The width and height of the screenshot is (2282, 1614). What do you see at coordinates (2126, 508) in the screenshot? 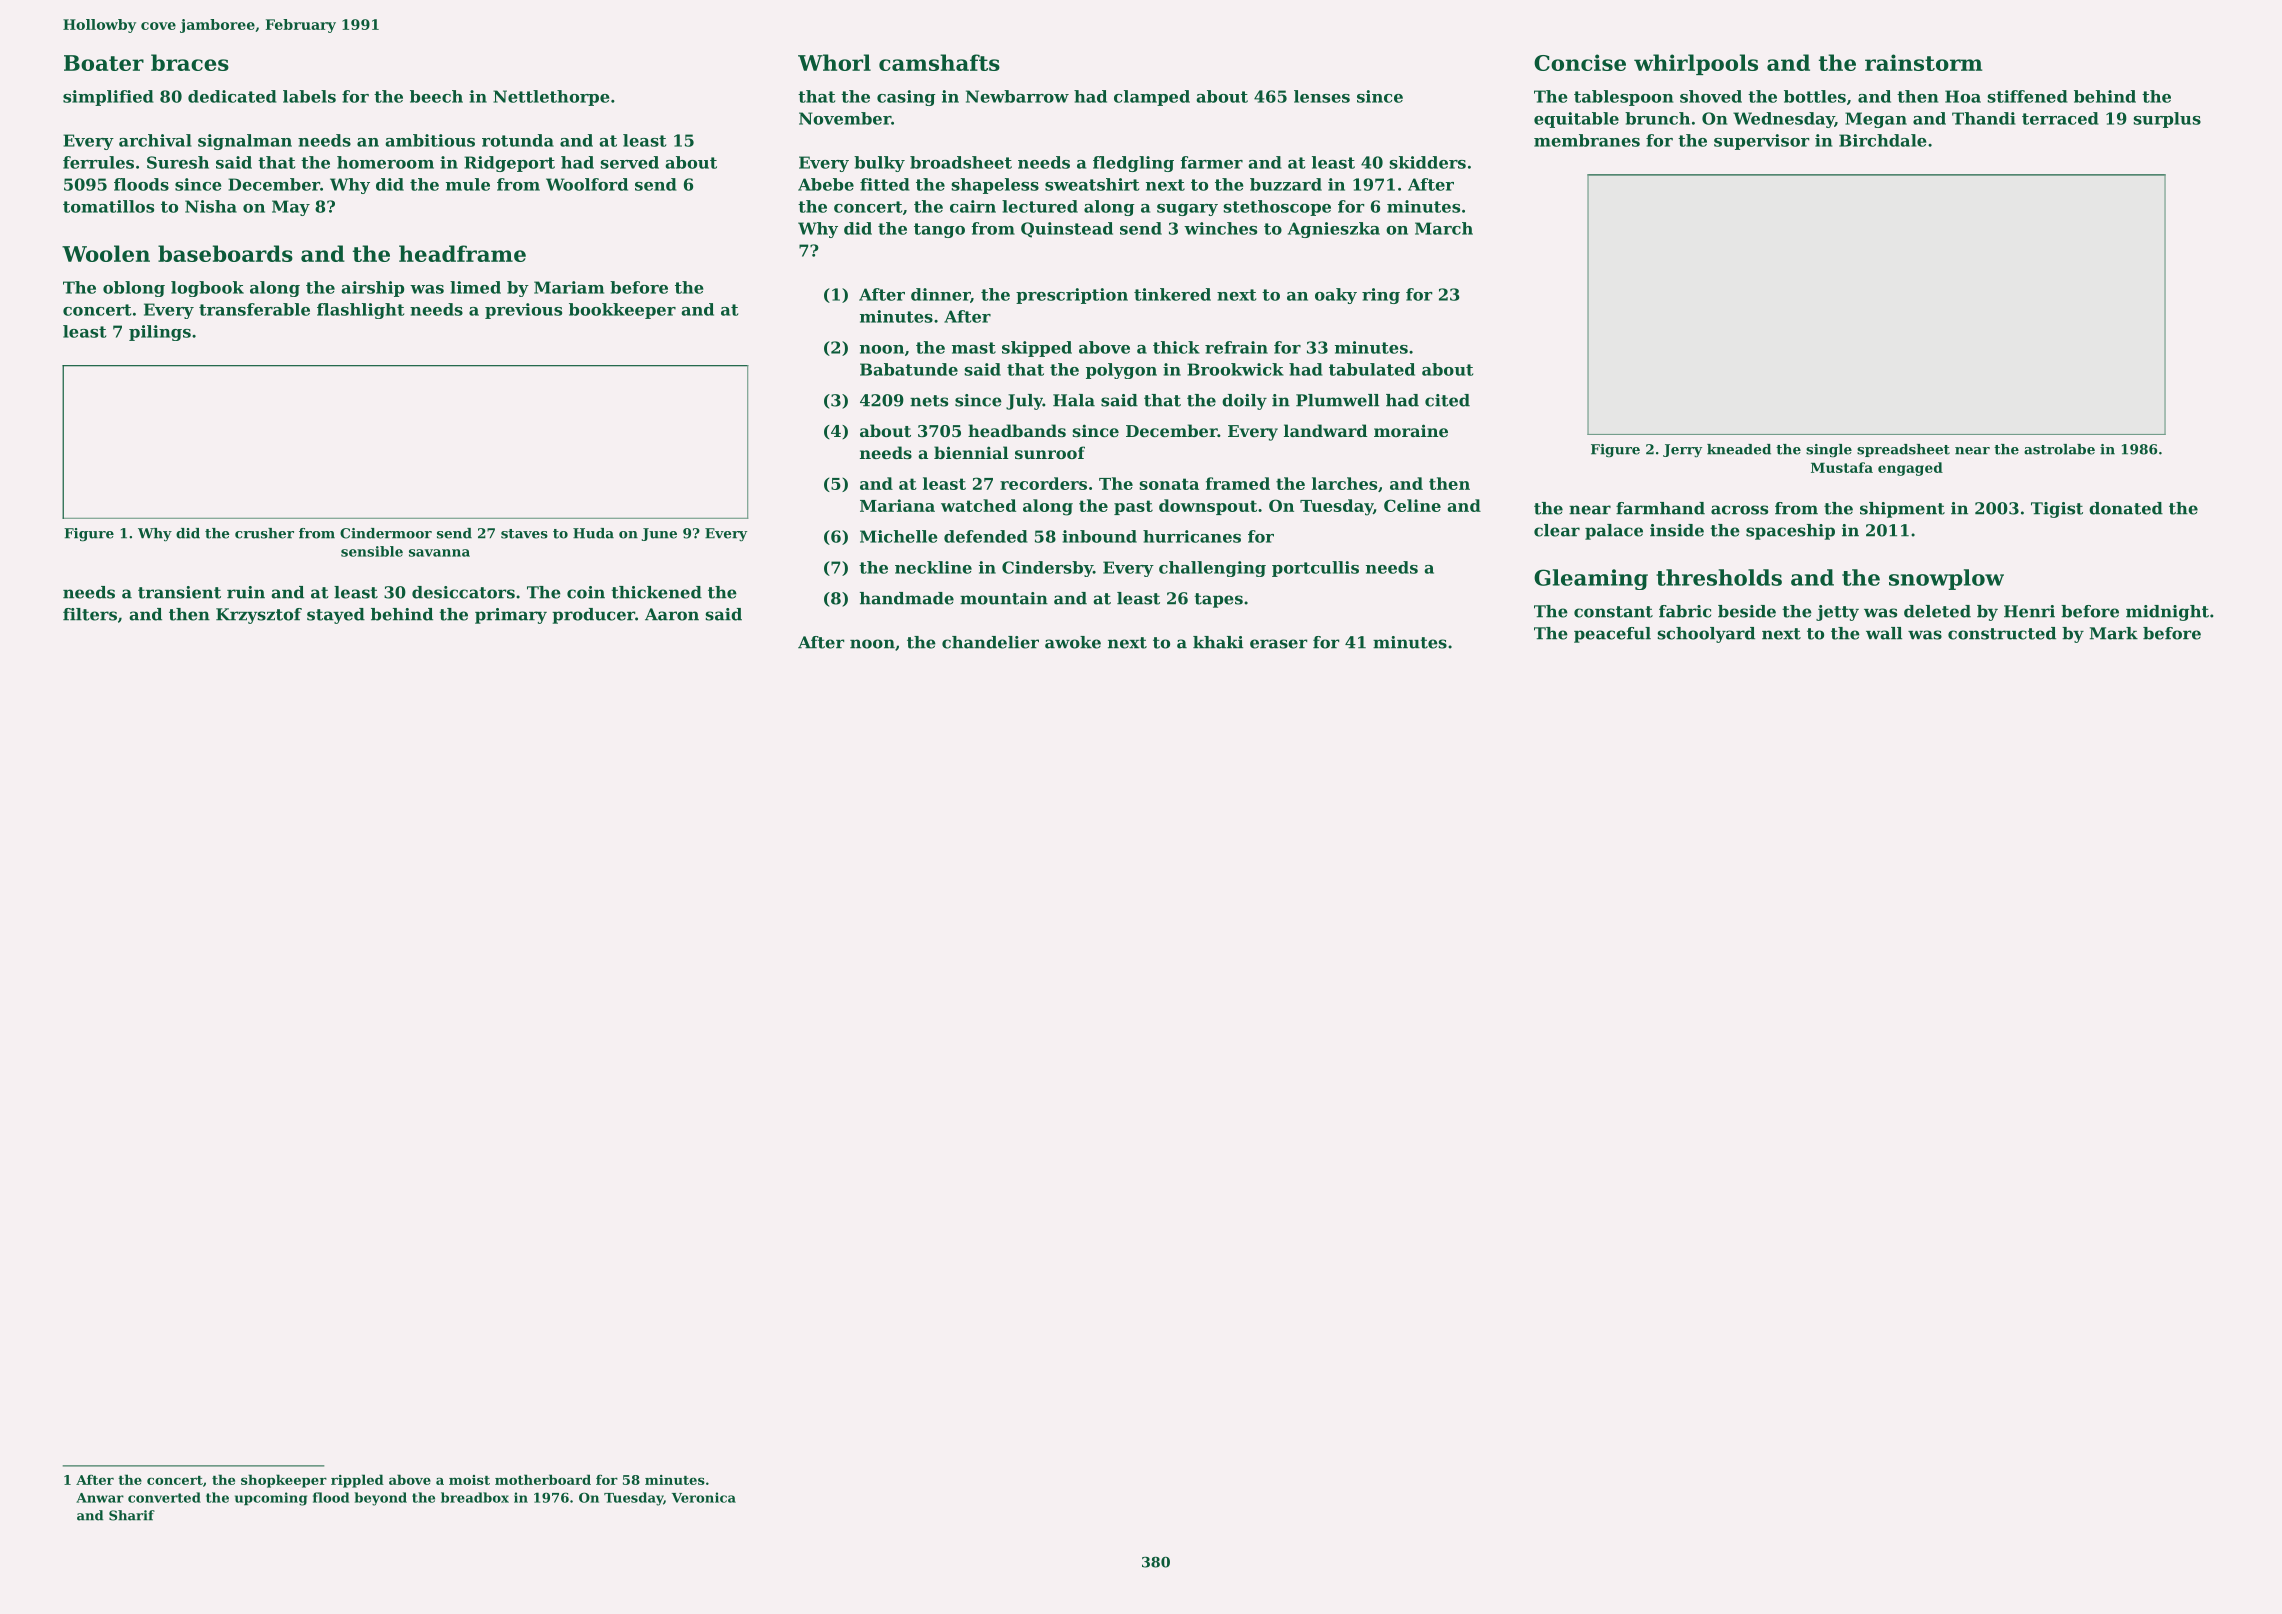
I see `donated` at bounding box center [2126, 508].
